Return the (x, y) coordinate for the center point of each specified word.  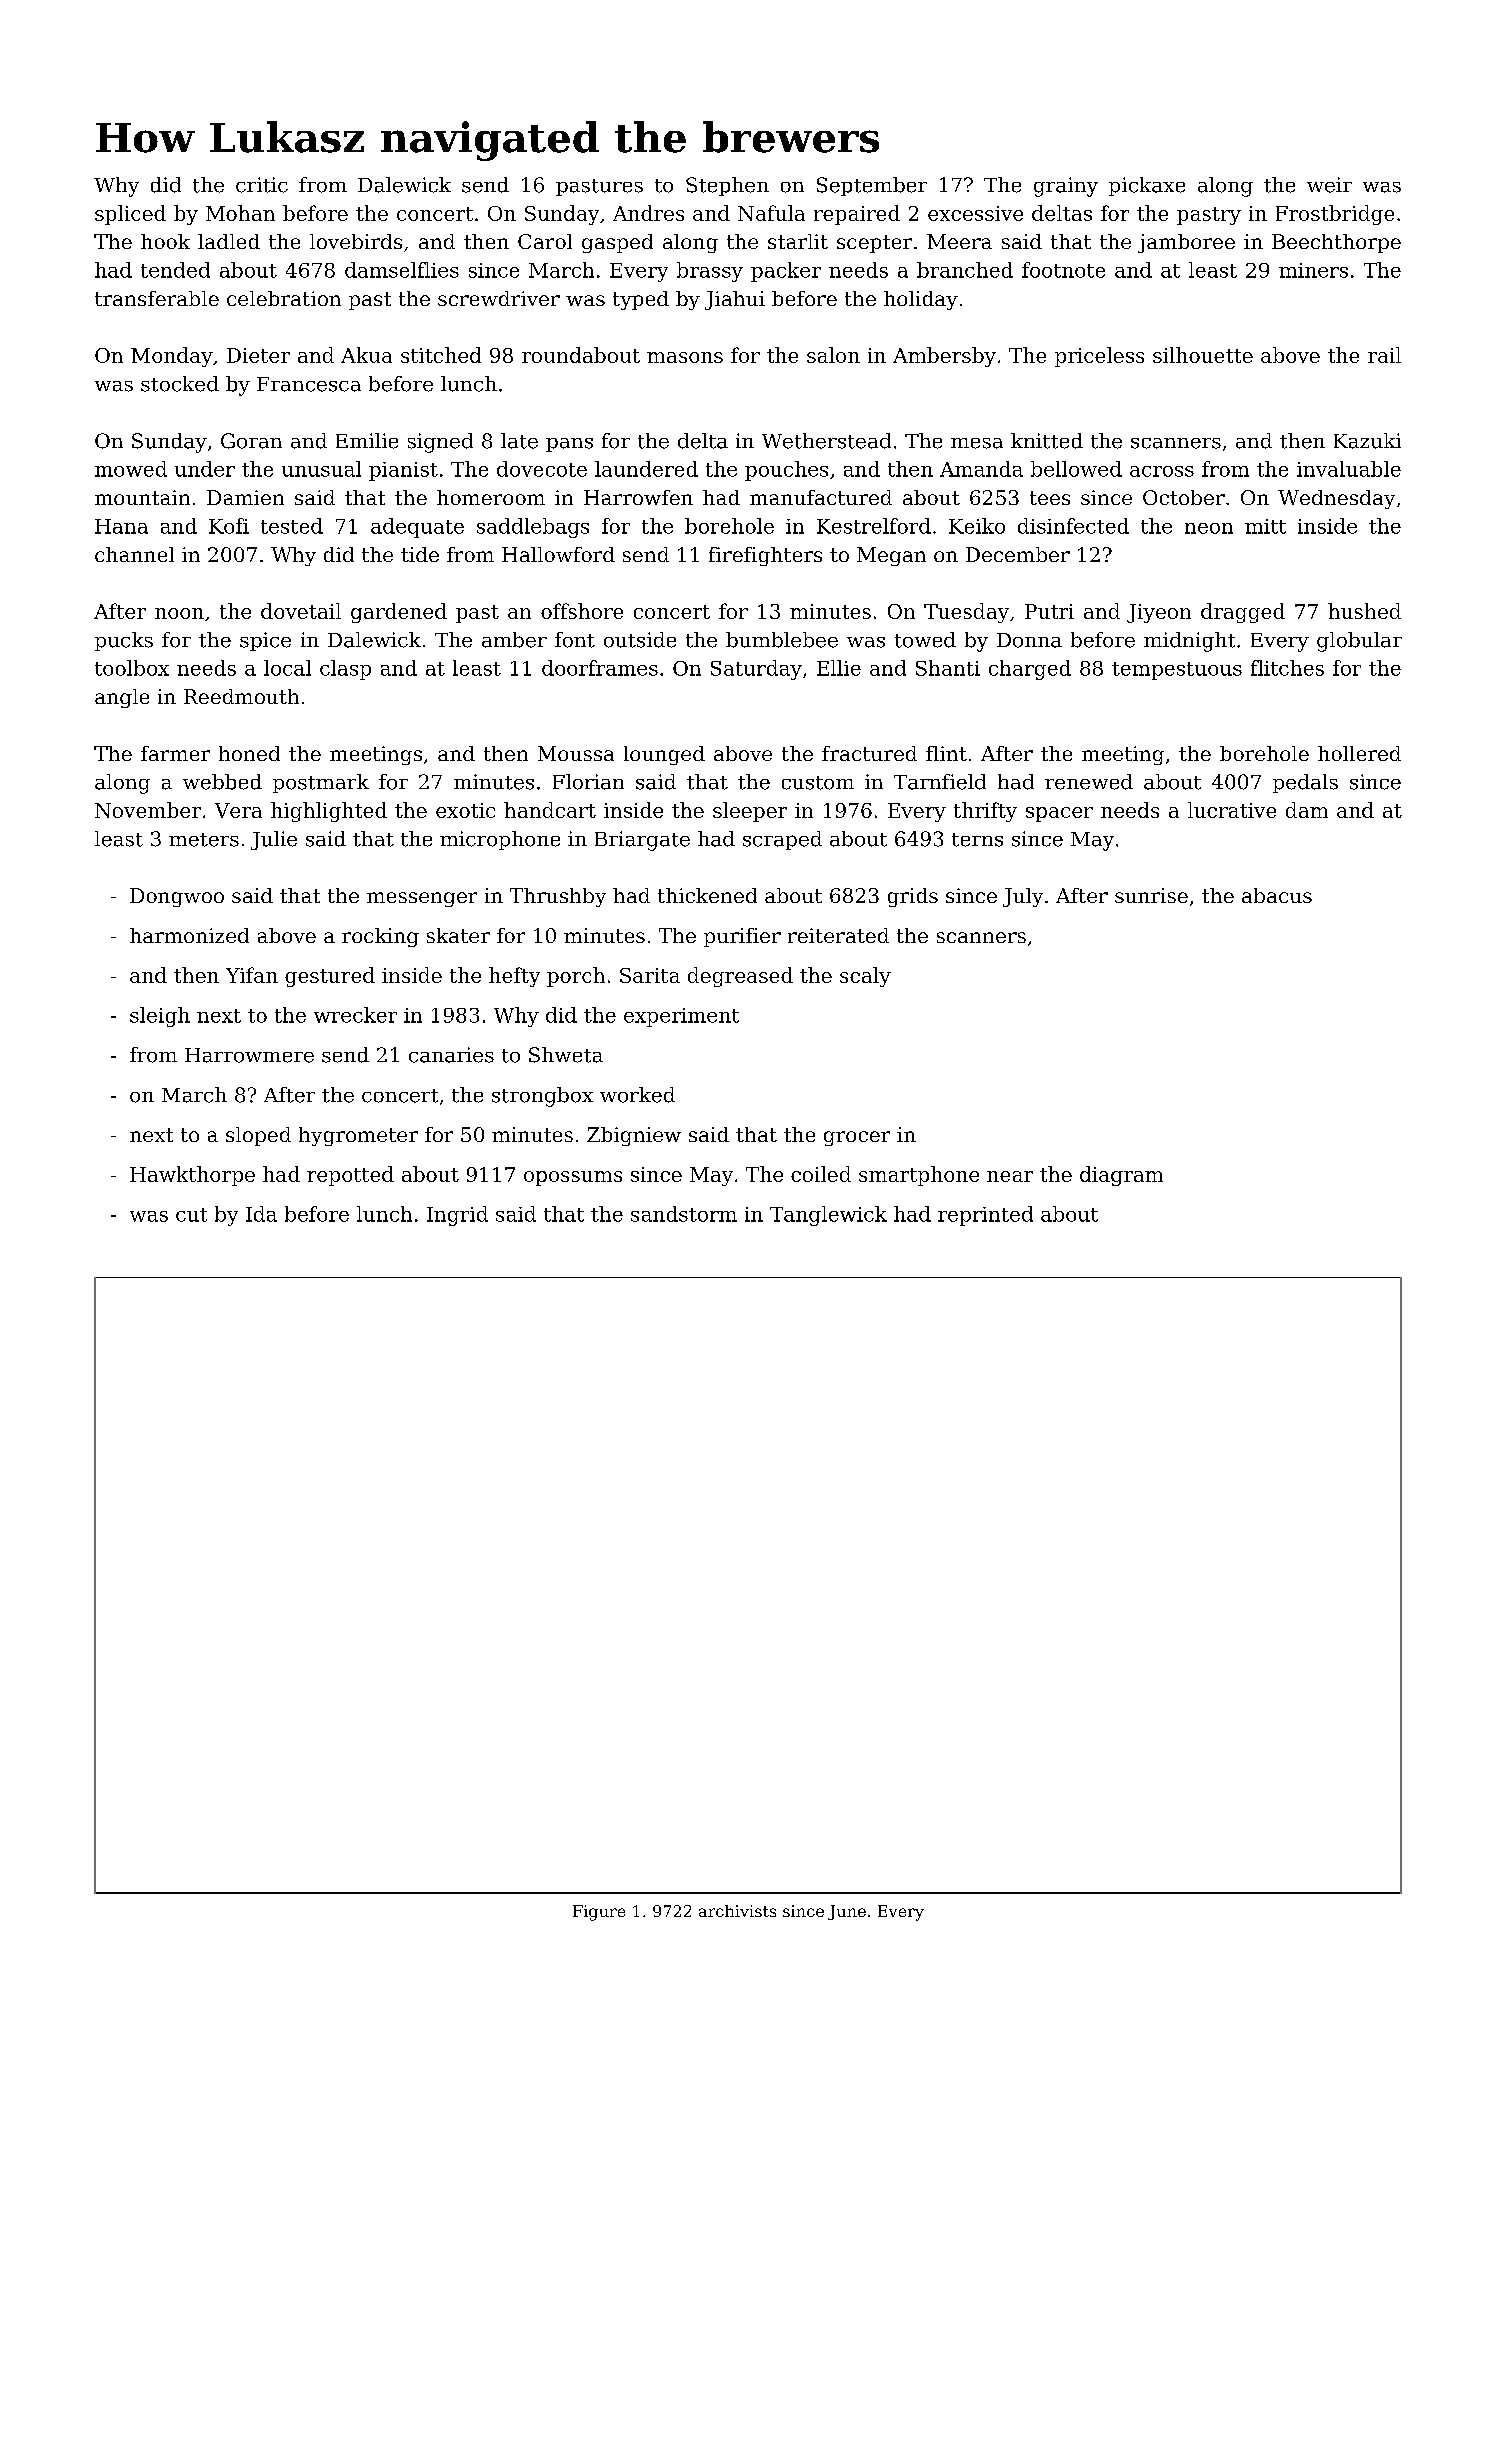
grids (913, 897)
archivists (737, 1911)
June (847, 1912)
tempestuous (1177, 671)
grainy (1066, 187)
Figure (599, 1913)
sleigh (160, 1017)
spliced (130, 215)
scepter (874, 244)
